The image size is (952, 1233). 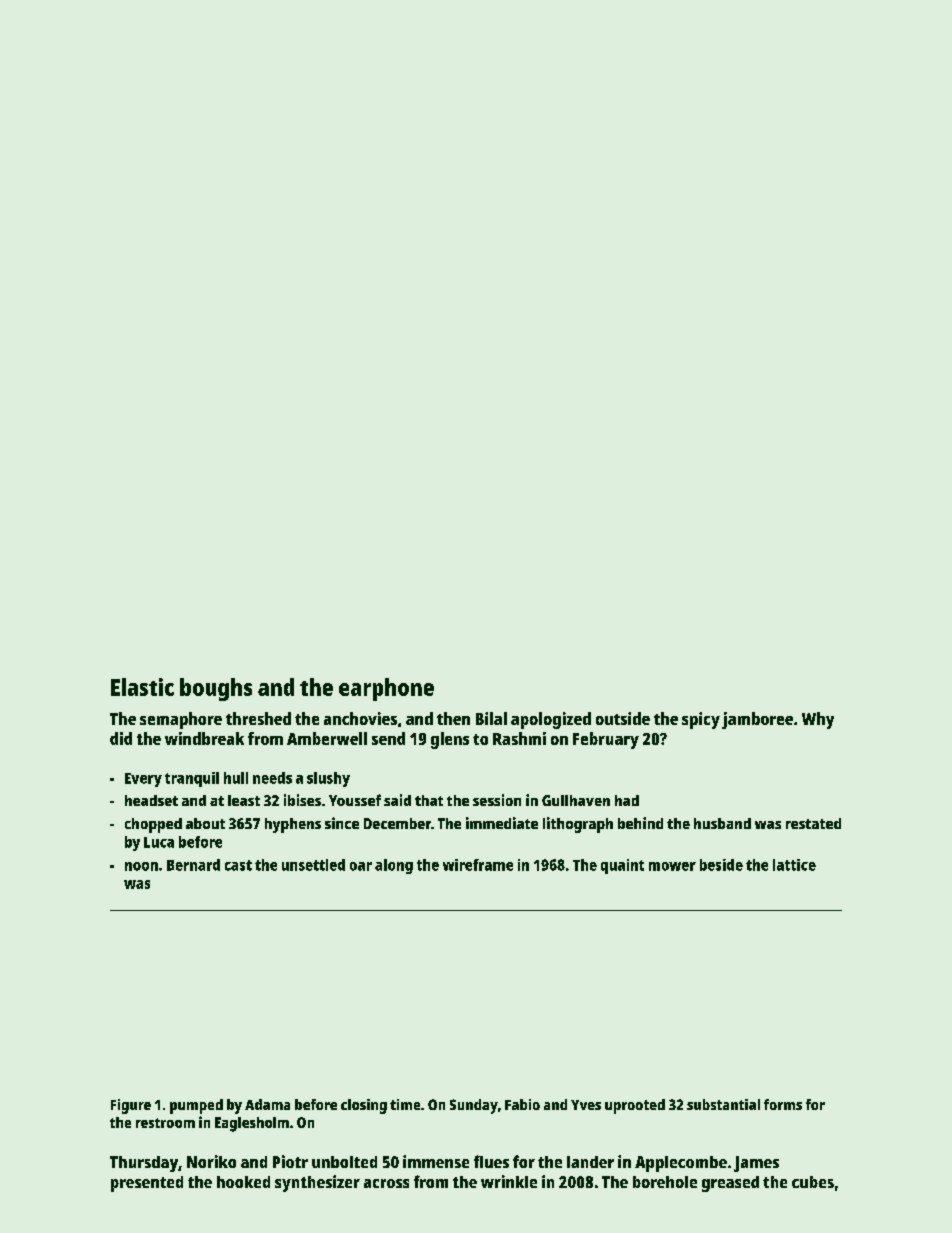 What do you see at coordinates (216, 689) in the screenshot?
I see `boughs` at bounding box center [216, 689].
